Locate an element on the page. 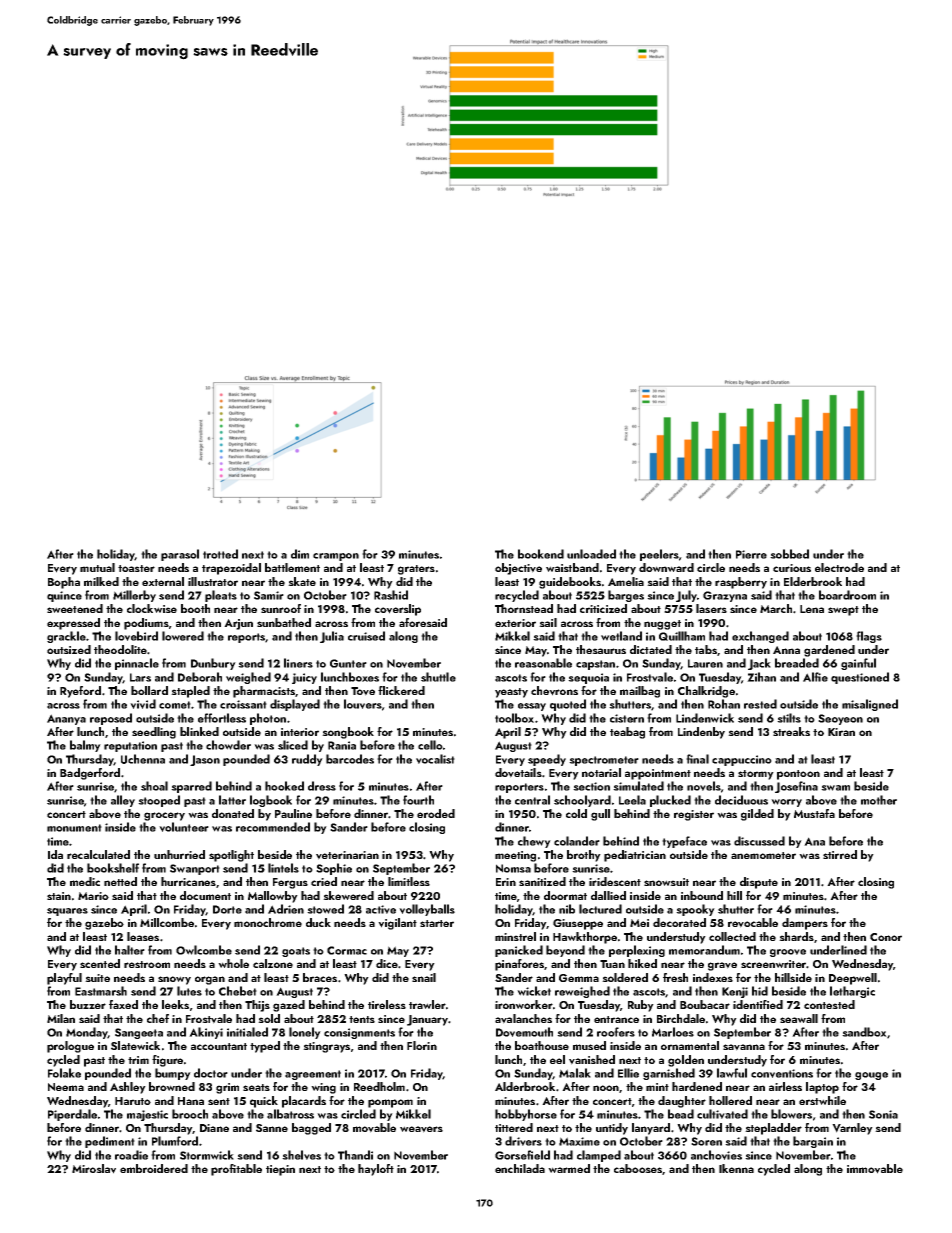 The height and width of the page is (1233, 952). squares is located at coordinates (67, 912).
